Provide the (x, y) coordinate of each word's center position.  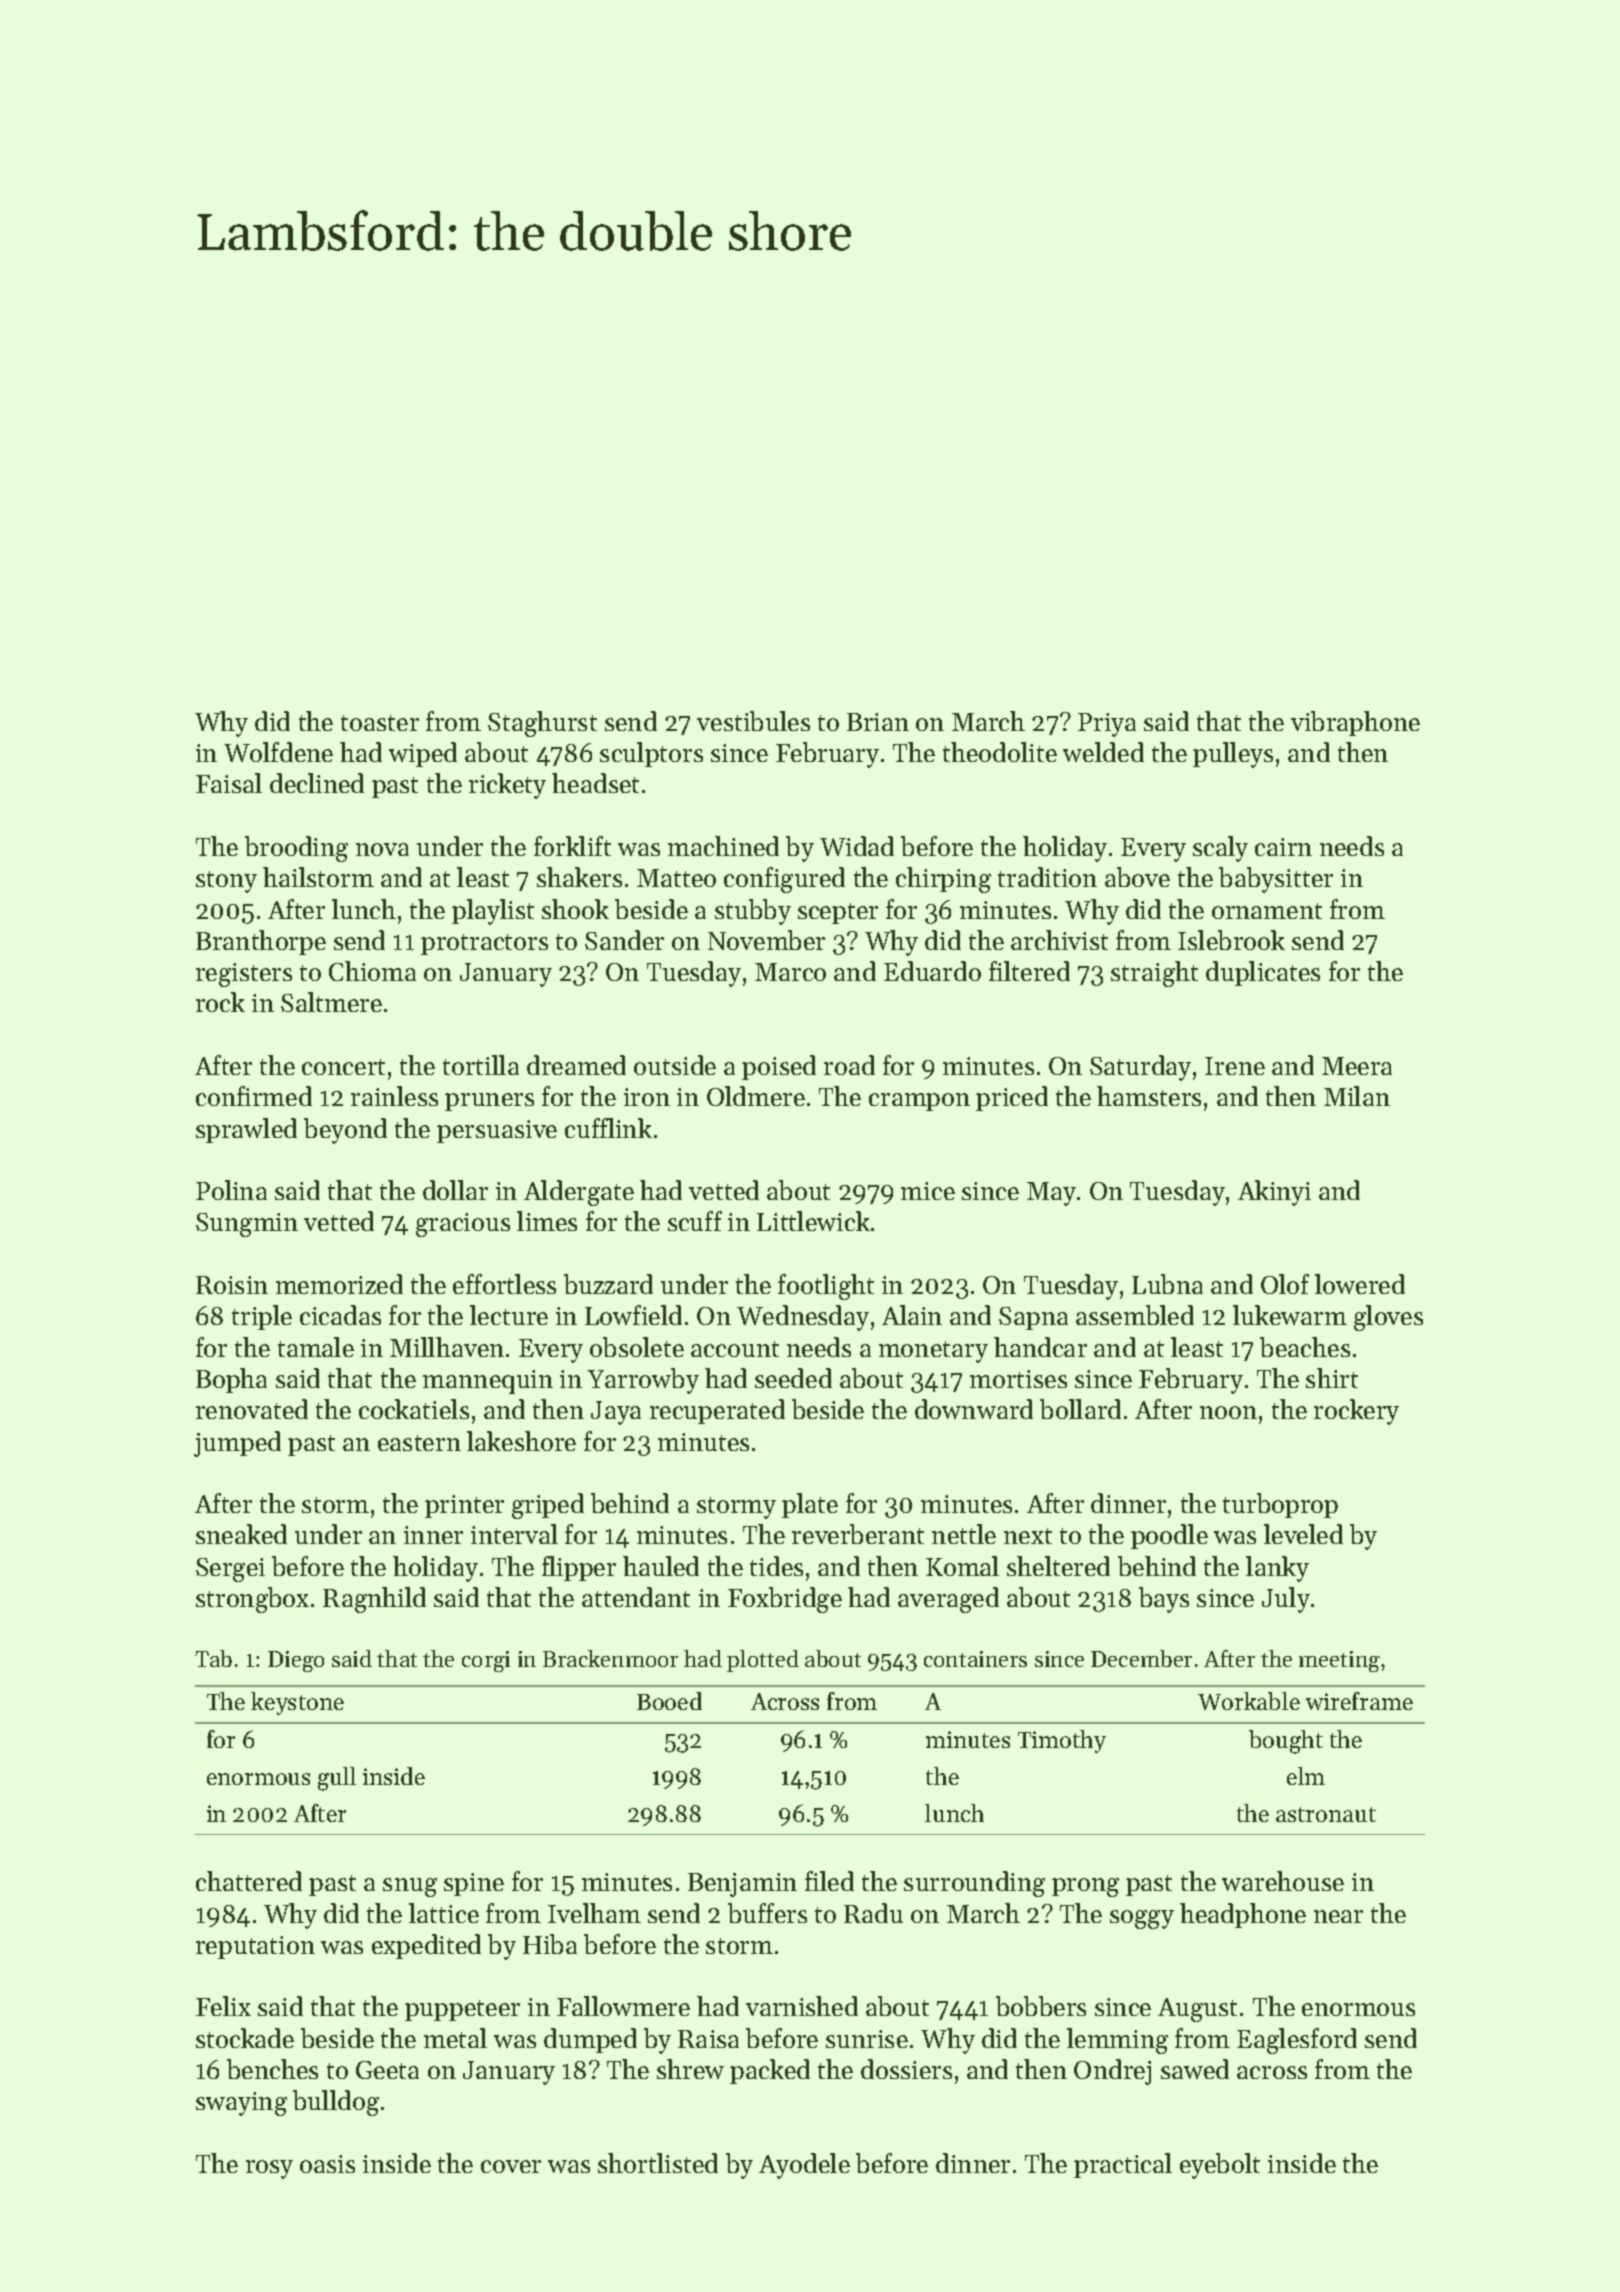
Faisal (229, 783)
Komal (962, 1566)
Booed (669, 1701)
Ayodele (804, 2166)
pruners (489, 1102)
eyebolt (1220, 2166)
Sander (624, 940)
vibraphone (1355, 723)
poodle (1169, 1536)
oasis (327, 2164)
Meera (1357, 1066)
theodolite (1000, 752)
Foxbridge (785, 1600)
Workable (1249, 1701)
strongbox (252, 1600)
